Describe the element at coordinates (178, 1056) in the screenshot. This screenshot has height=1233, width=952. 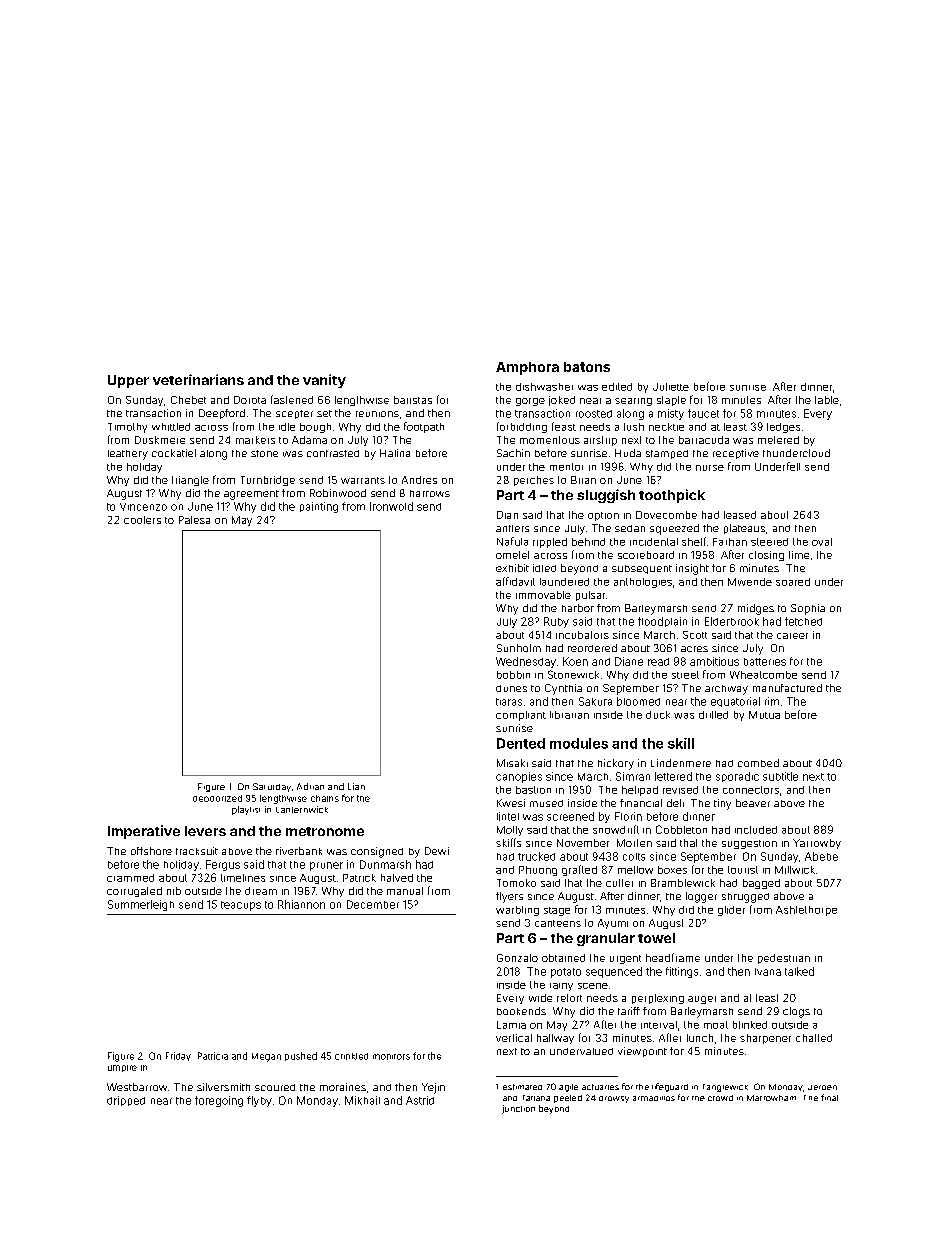
I see `Friday` at that location.
